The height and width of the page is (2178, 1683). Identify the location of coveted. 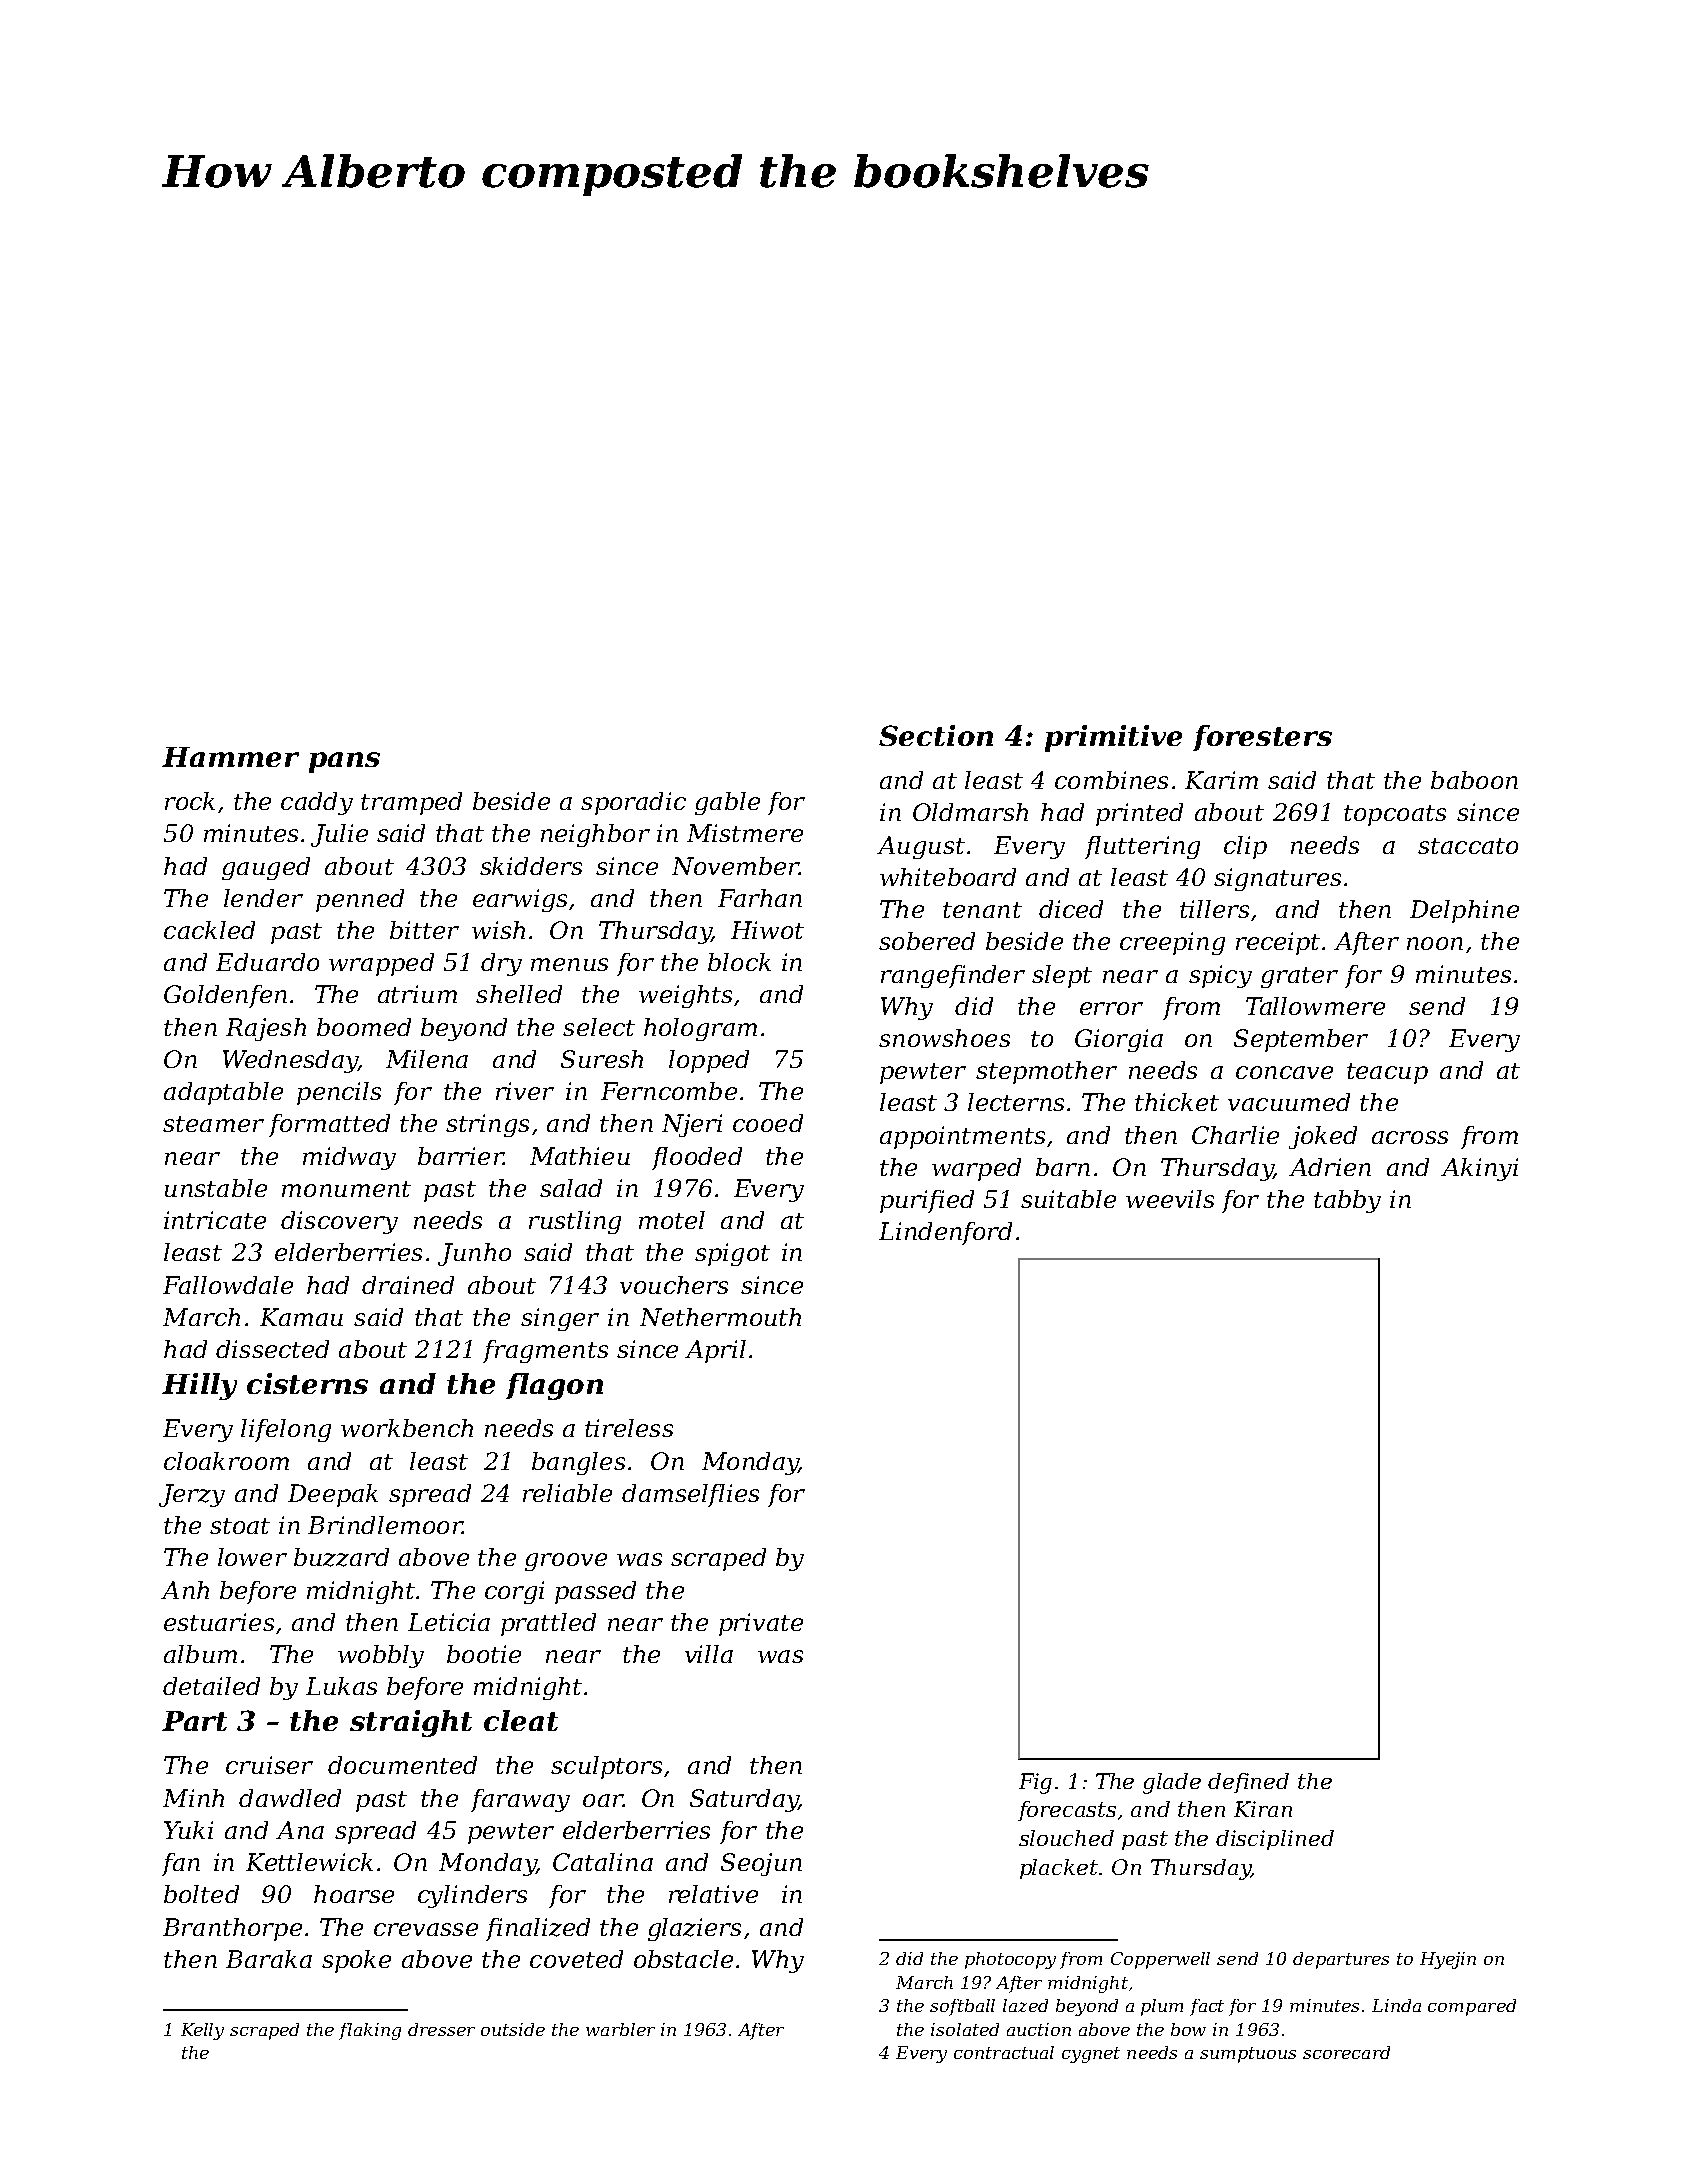
(576, 1959).
